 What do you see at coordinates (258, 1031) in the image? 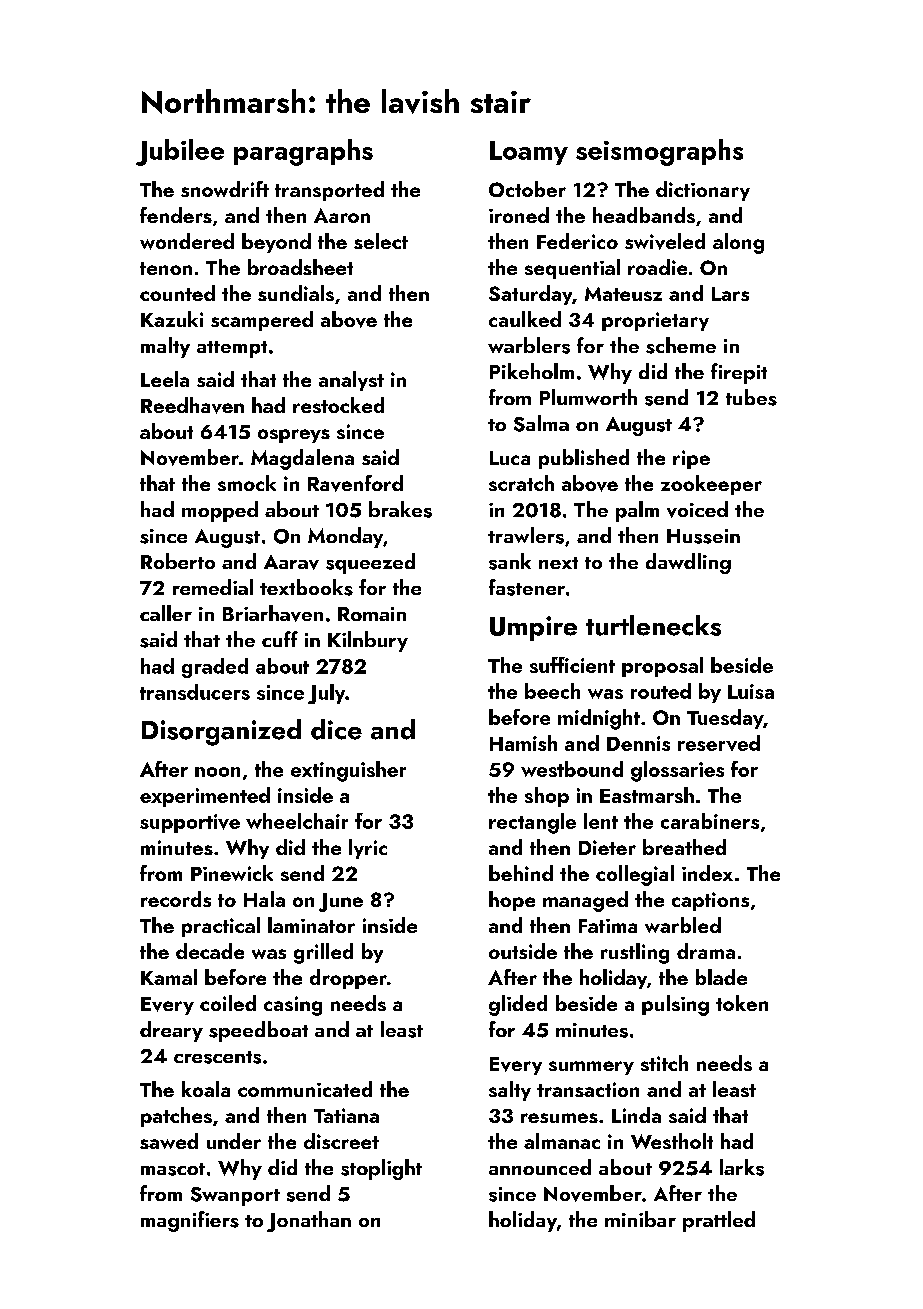
I see `speedboat` at bounding box center [258, 1031].
